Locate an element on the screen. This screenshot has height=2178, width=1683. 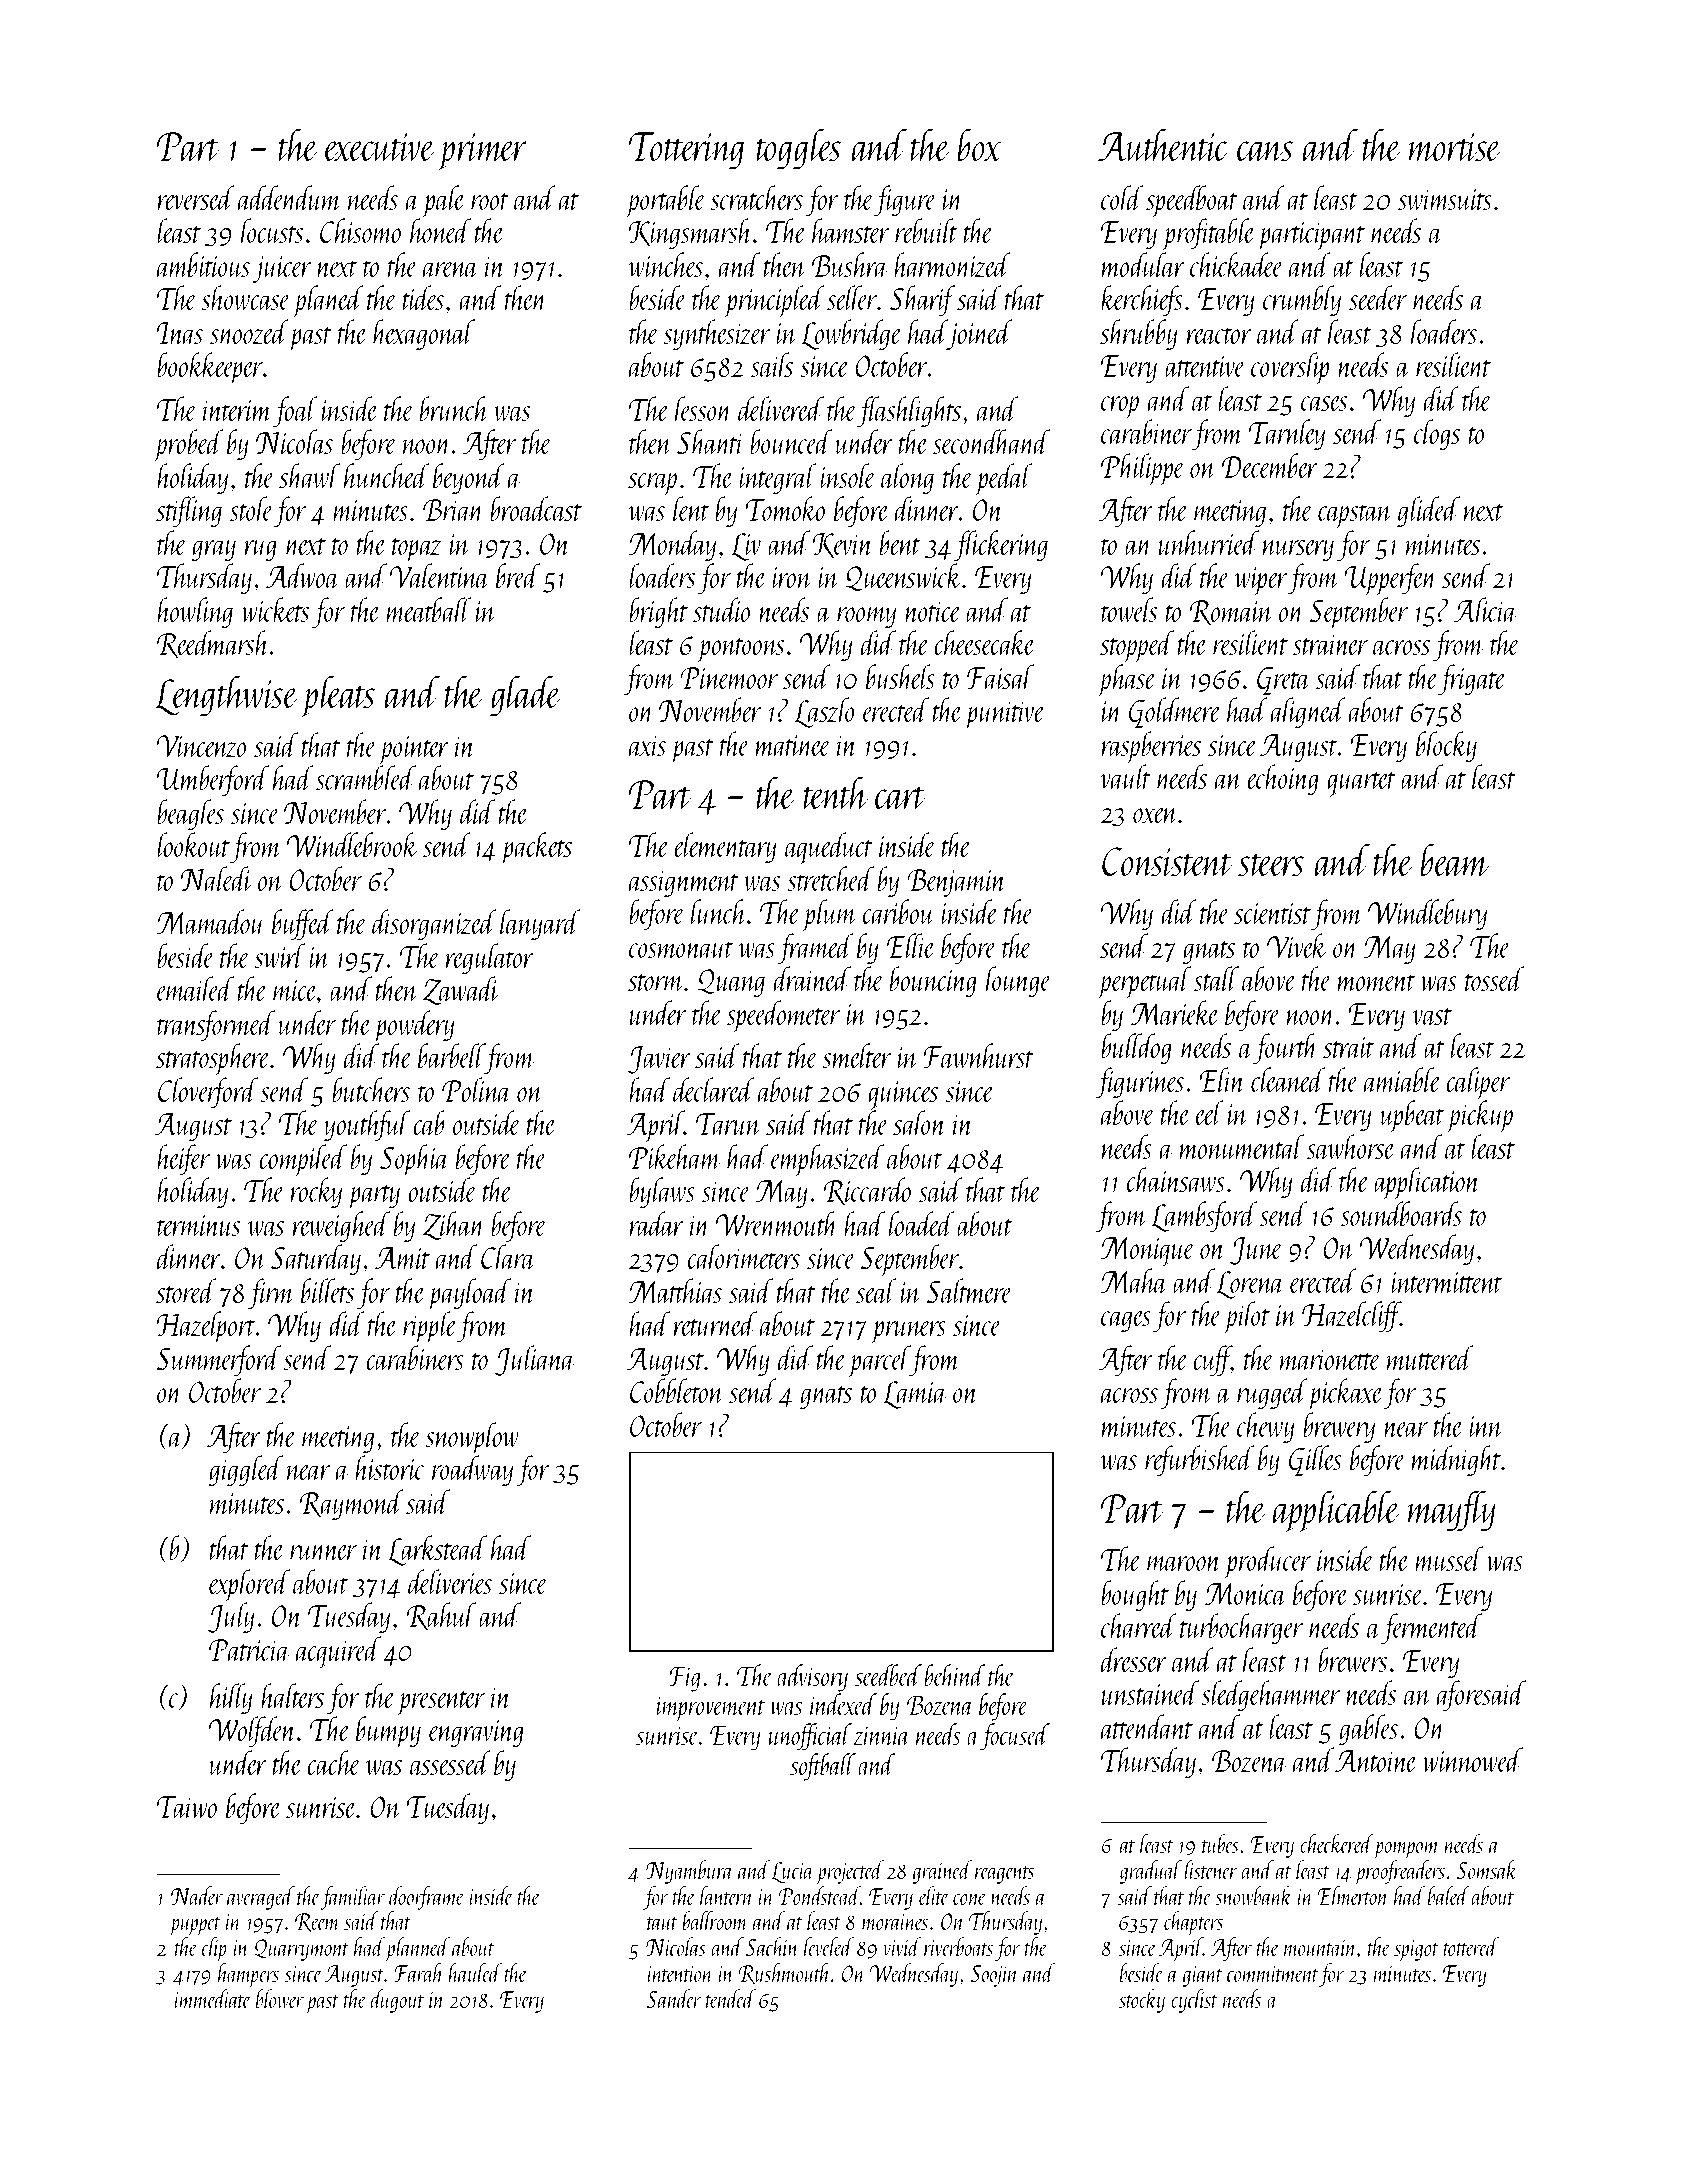
principled is located at coordinates (774, 301).
